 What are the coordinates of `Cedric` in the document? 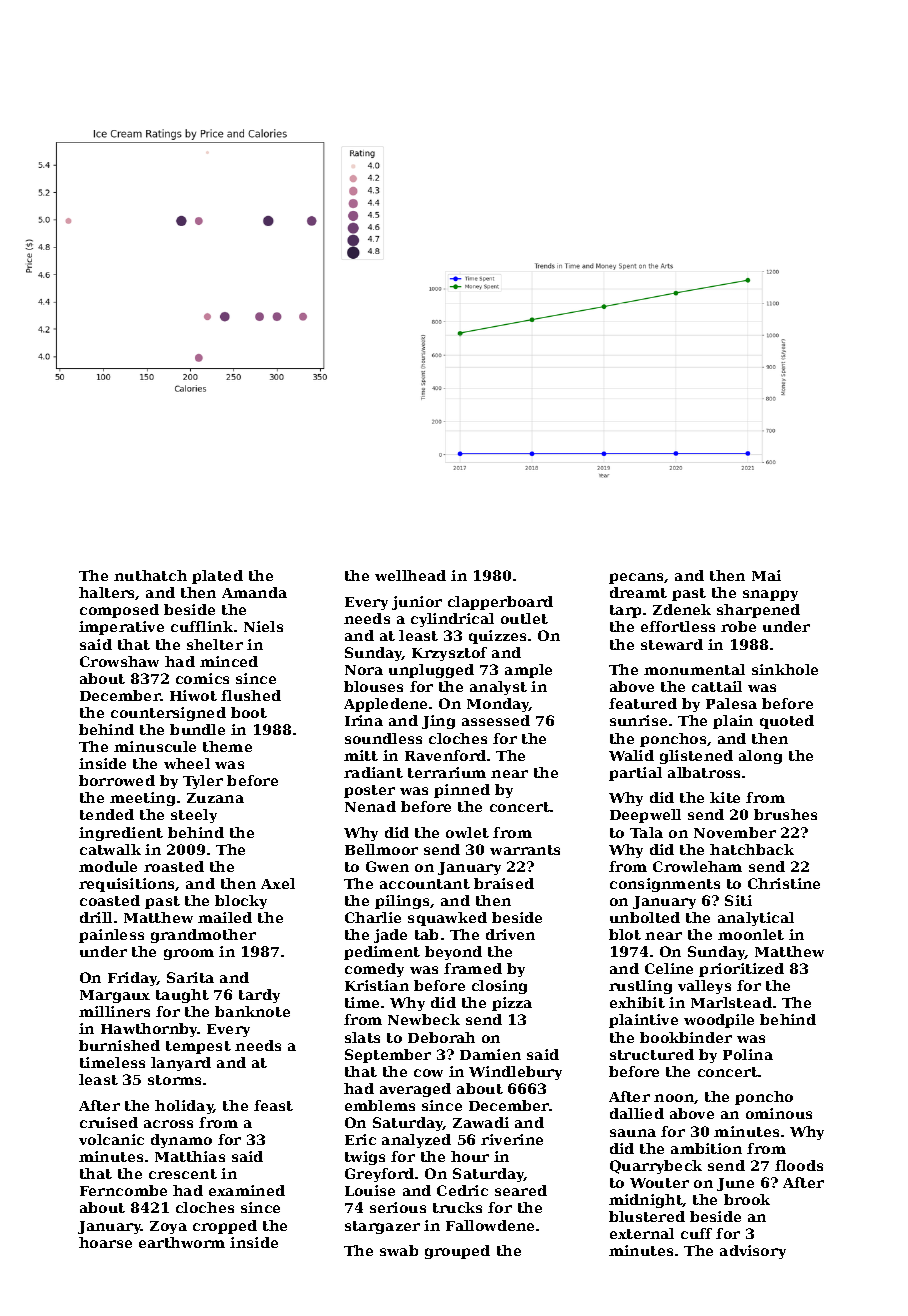 It's located at (462, 1190).
